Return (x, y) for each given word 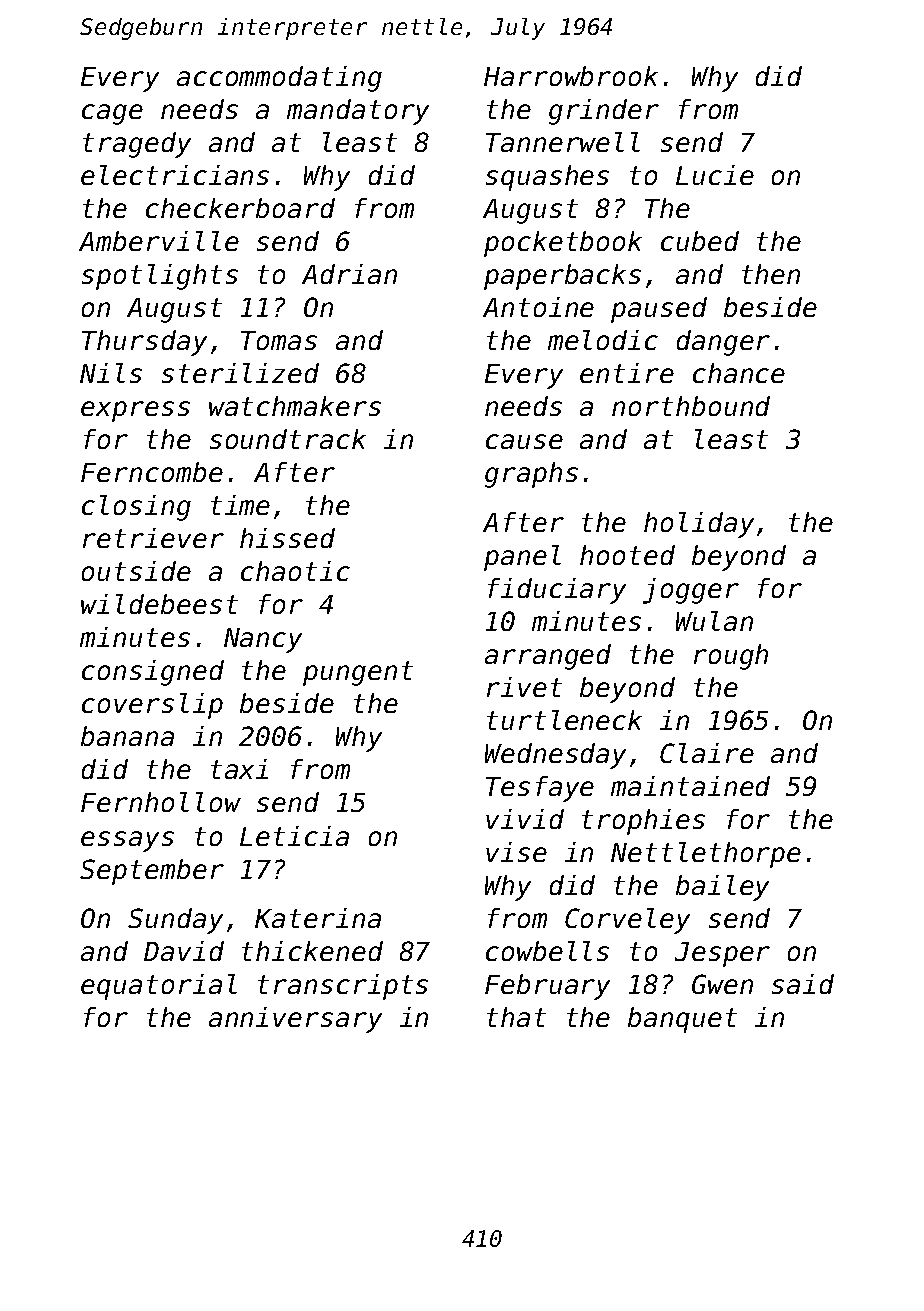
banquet (682, 1020)
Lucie (715, 175)
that (516, 1017)
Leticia (294, 836)
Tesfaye (540, 789)
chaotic (295, 571)
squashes (547, 178)
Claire (707, 753)
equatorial (159, 987)
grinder (604, 112)
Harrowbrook (571, 76)
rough (731, 657)
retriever (153, 538)
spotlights (160, 277)
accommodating (279, 79)
